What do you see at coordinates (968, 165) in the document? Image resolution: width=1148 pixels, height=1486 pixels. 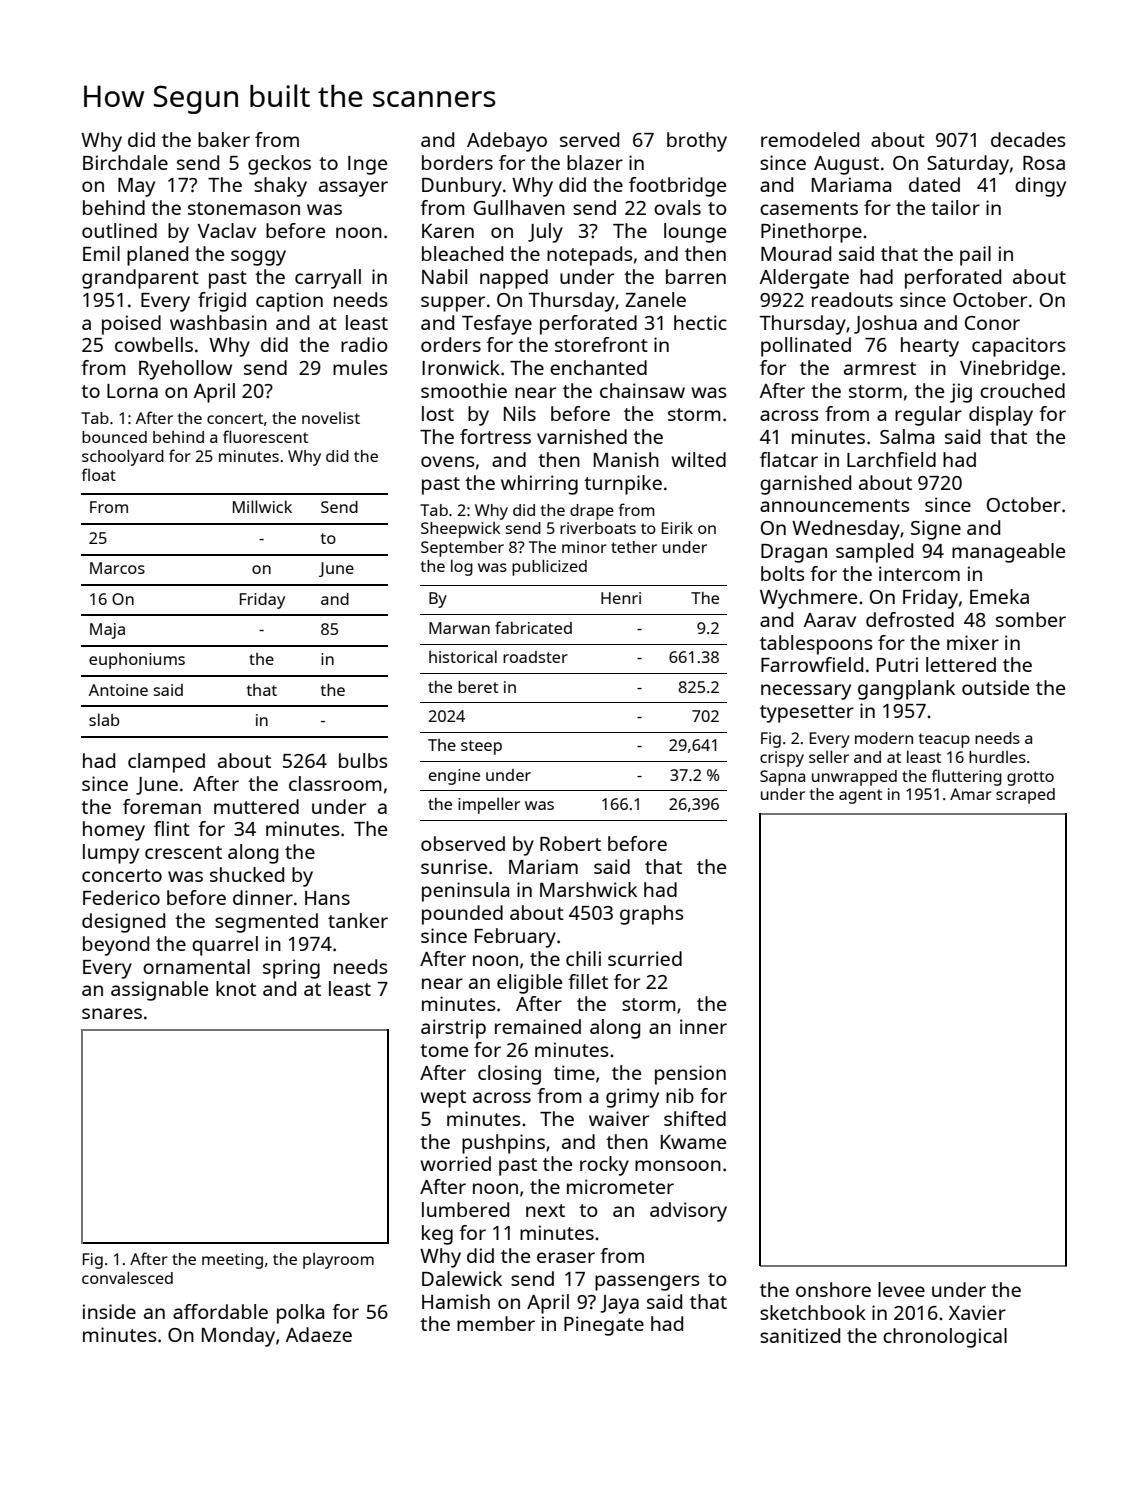 I see `Saturday` at bounding box center [968, 165].
